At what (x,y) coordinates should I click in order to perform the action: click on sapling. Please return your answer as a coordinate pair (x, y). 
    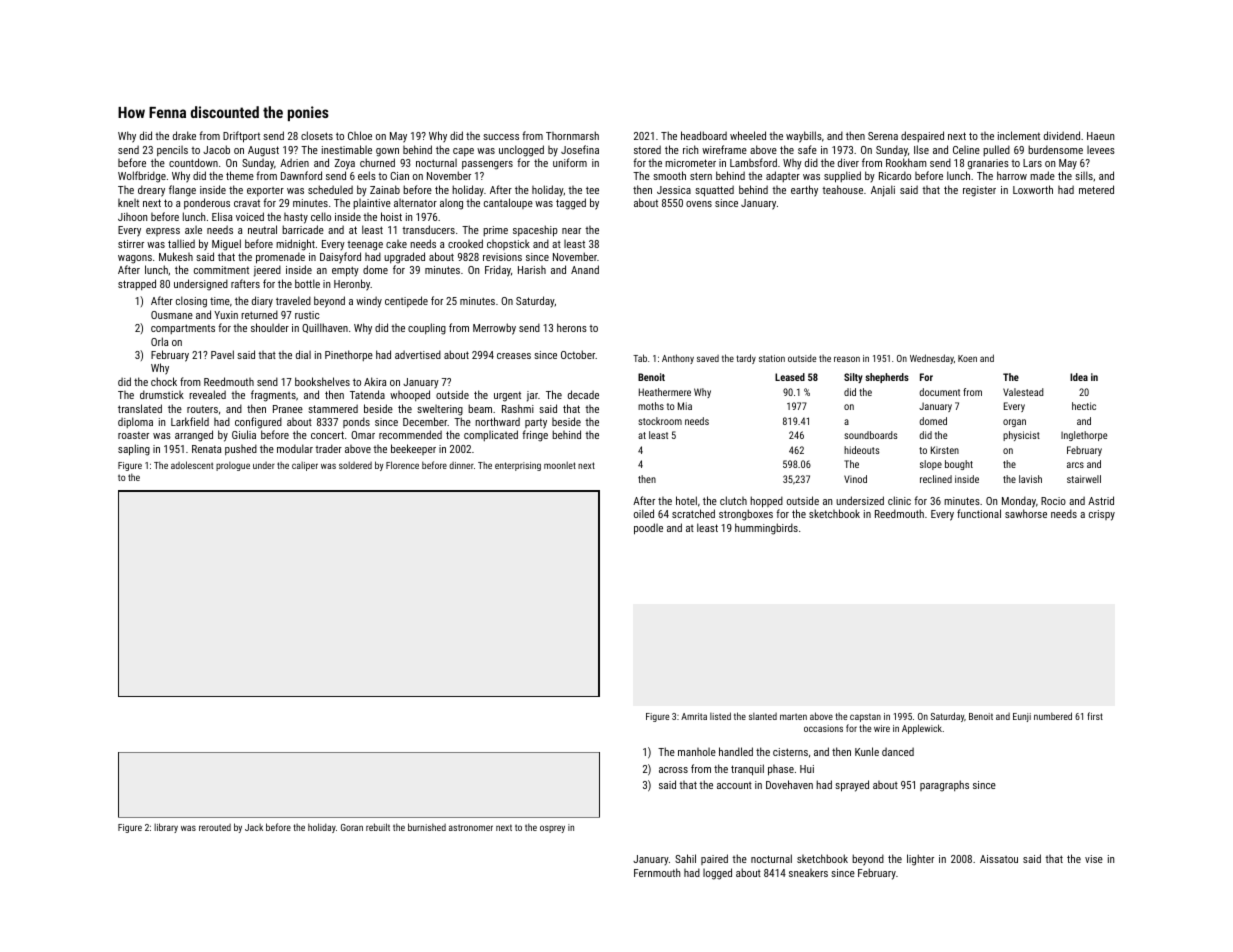
    Looking at the image, I should click on (134, 450).
